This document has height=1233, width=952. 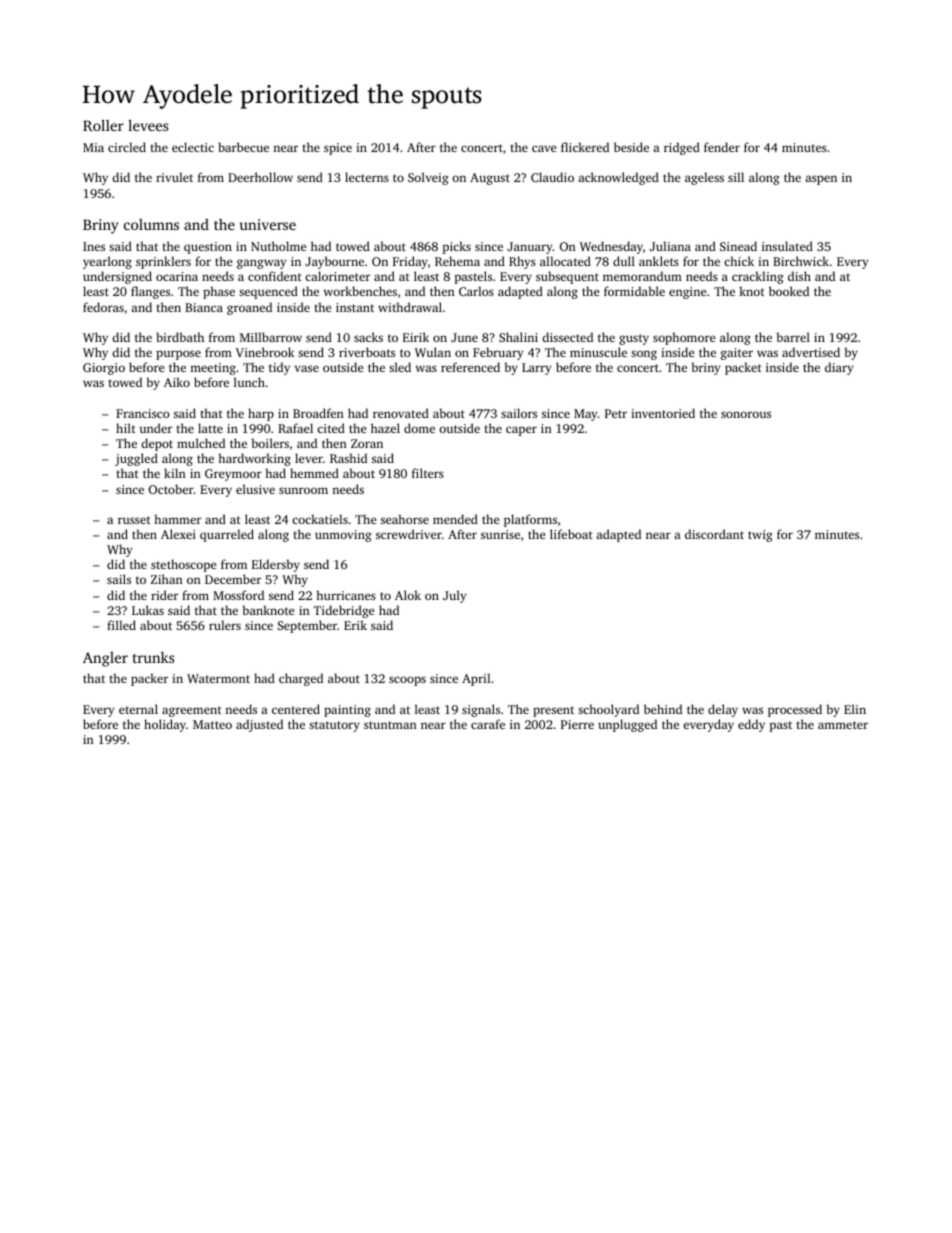 I want to click on gaiter, so click(x=737, y=354).
